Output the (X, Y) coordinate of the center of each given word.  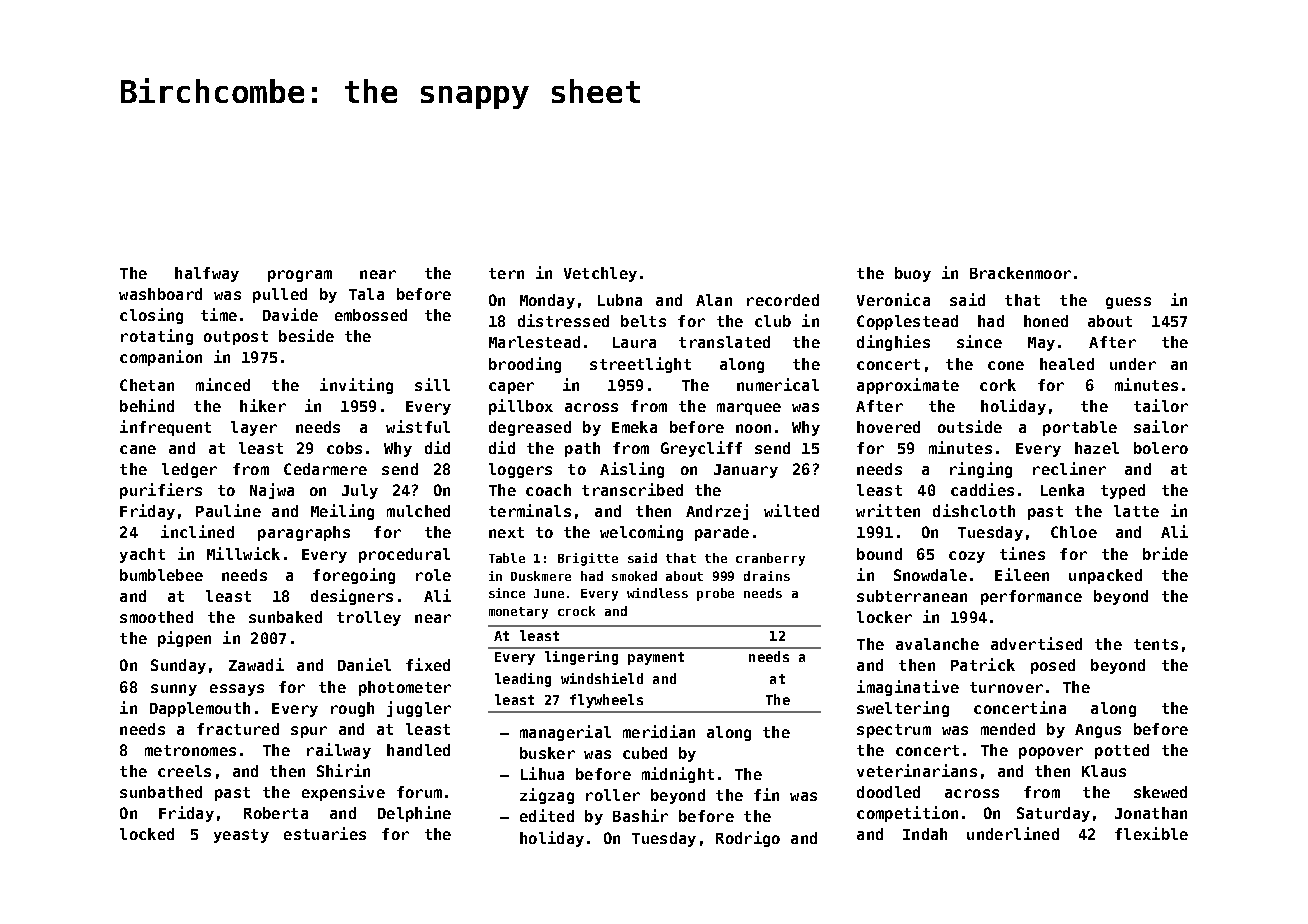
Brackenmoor (1020, 273)
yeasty (241, 836)
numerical (778, 384)
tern (506, 273)
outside (970, 426)
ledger (189, 470)
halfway (207, 274)
